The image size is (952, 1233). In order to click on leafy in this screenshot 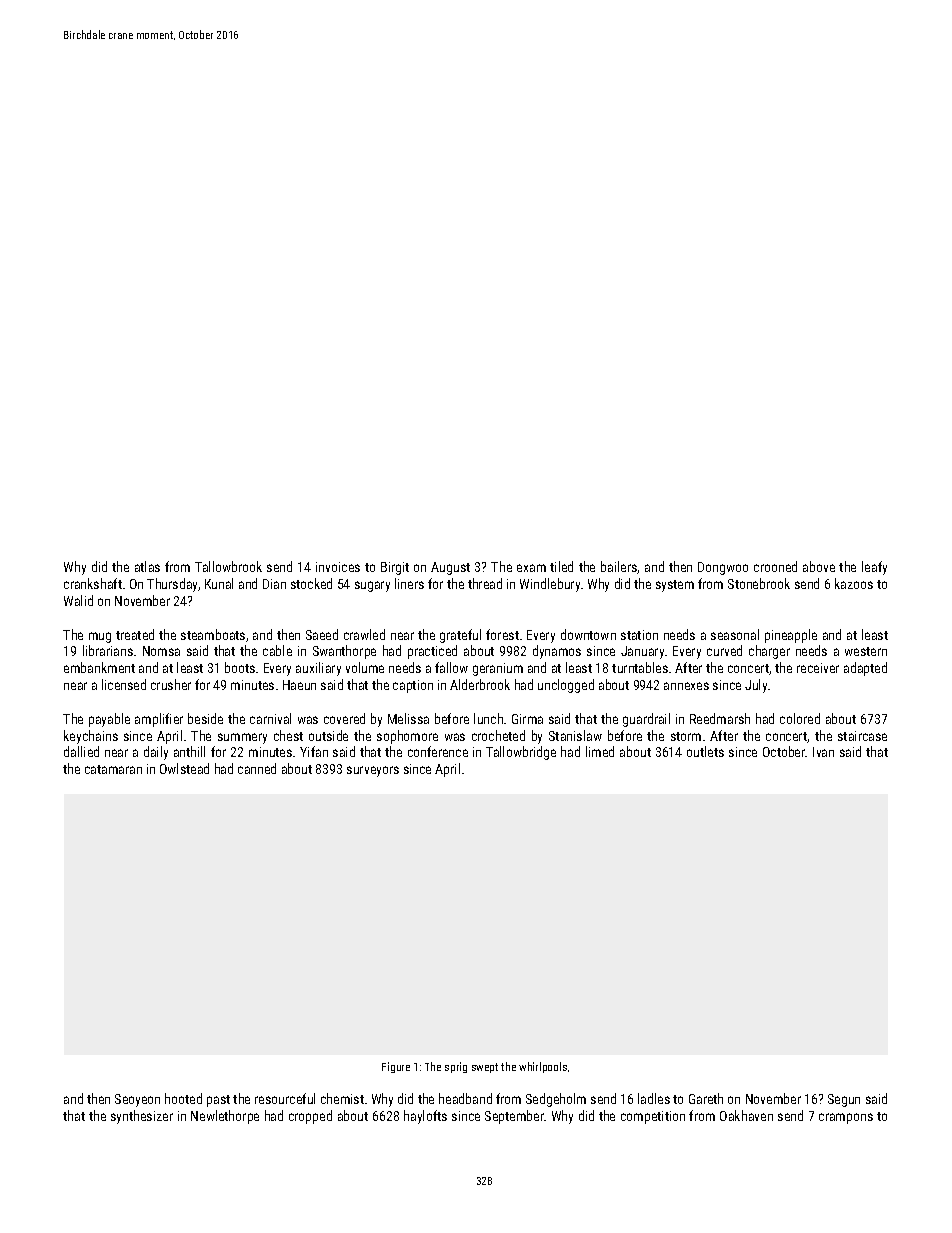, I will do `click(874, 568)`.
